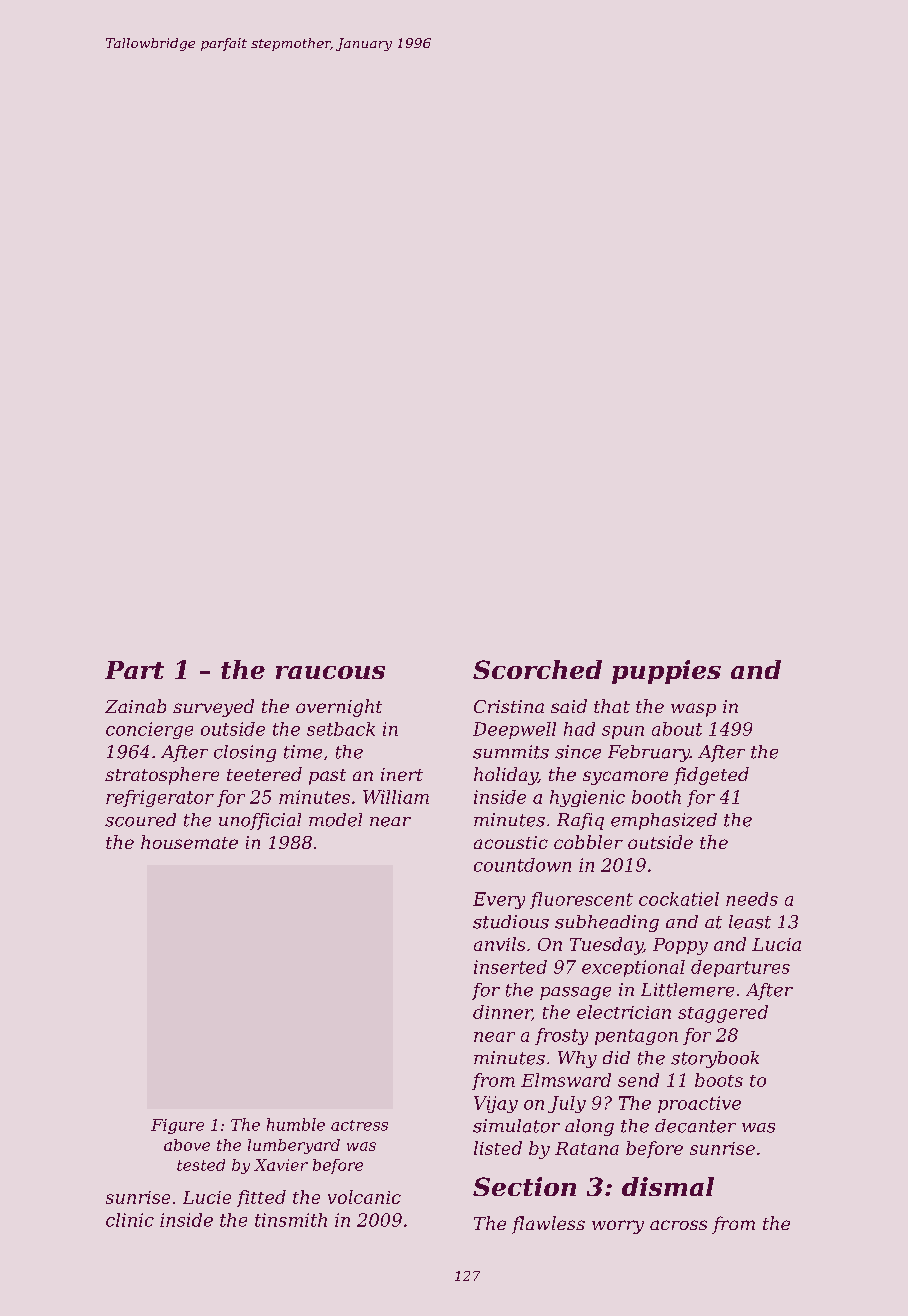  What do you see at coordinates (711, 776) in the screenshot?
I see `fidgeted` at bounding box center [711, 776].
